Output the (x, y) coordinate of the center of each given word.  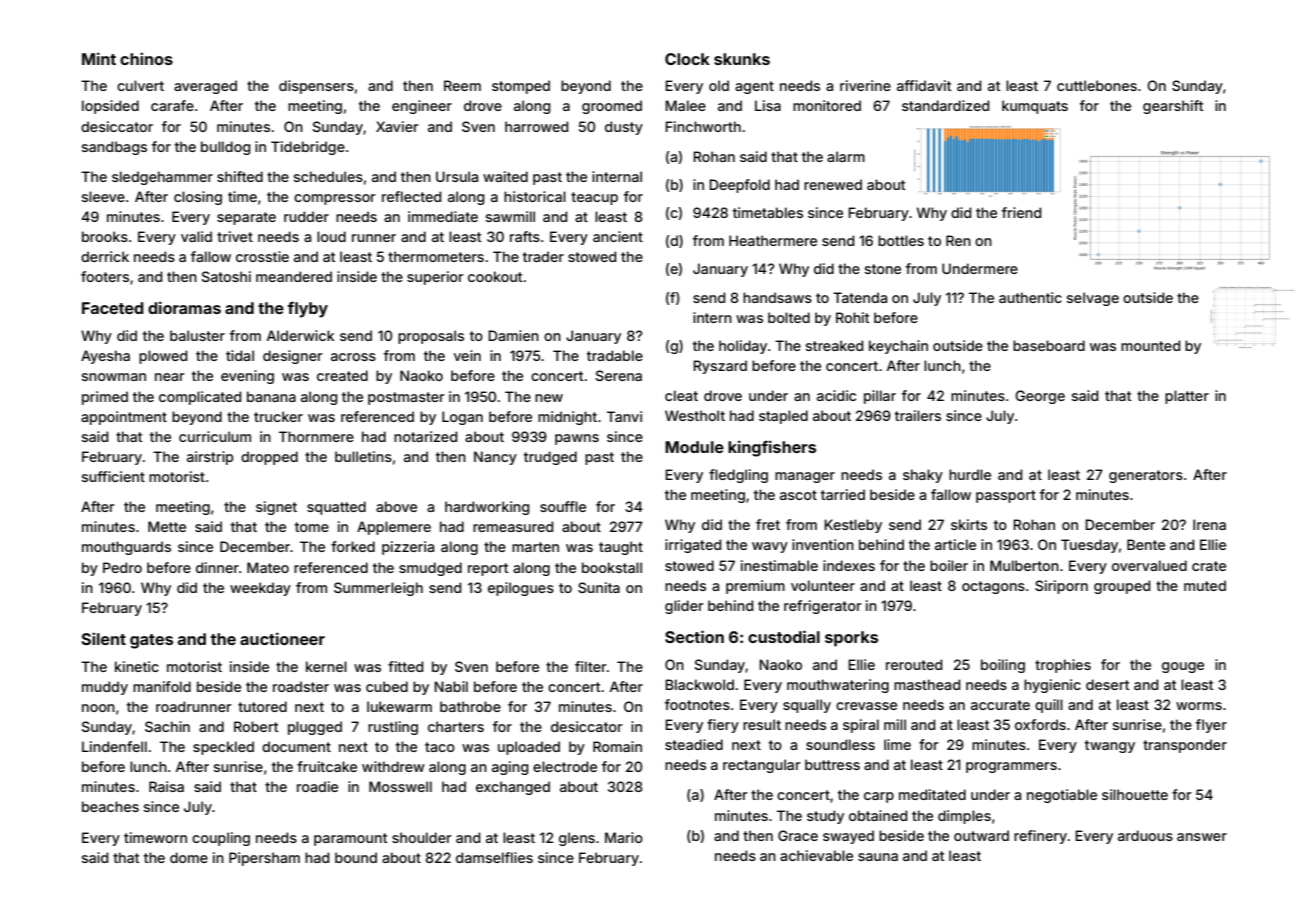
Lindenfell (114, 746)
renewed (833, 184)
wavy (770, 547)
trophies (1063, 666)
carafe (172, 105)
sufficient (113, 476)
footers (105, 276)
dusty (624, 128)
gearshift (1173, 107)
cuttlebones (1097, 85)
